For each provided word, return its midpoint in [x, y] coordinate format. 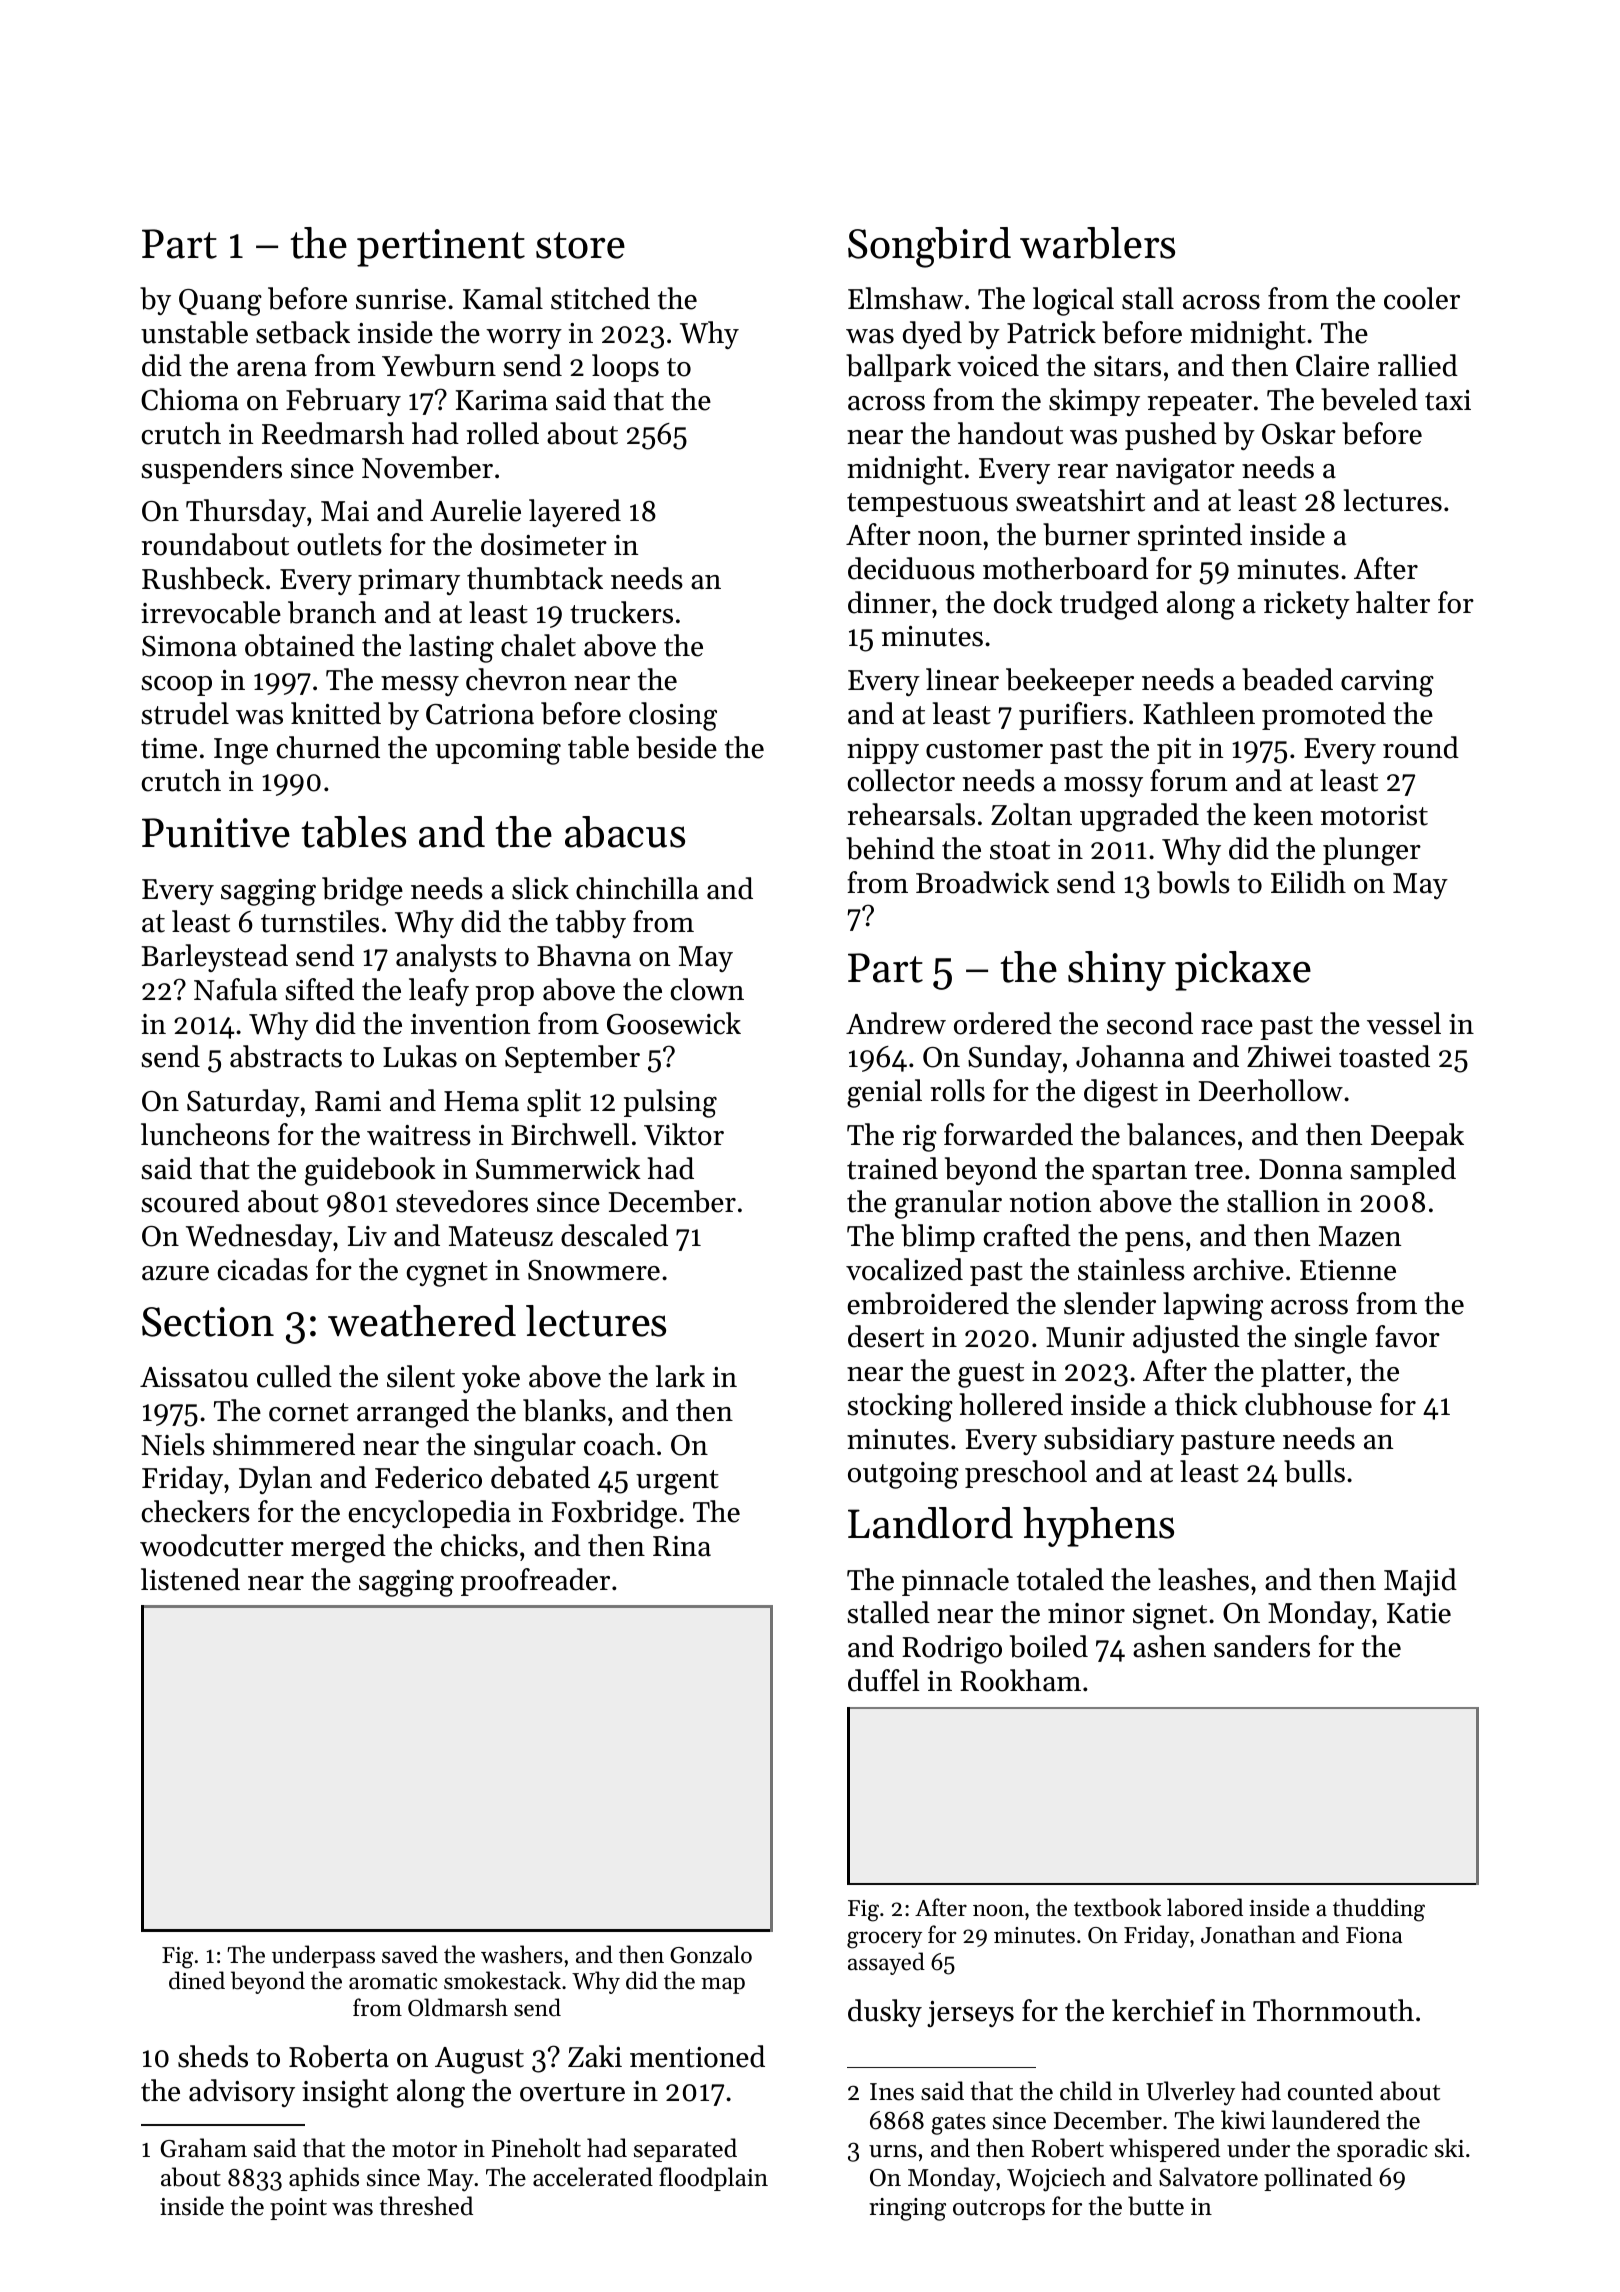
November [427, 467]
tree [1219, 1170]
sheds [213, 2056]
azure [175, 1273]
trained [892, 1168]
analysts [446, 958]
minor [1086, 1613]
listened [190, 1579]
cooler [1422, 298]
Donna [1300, 1169]
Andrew [896, 1023]
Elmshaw [905, 298]
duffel [884, 1680]
